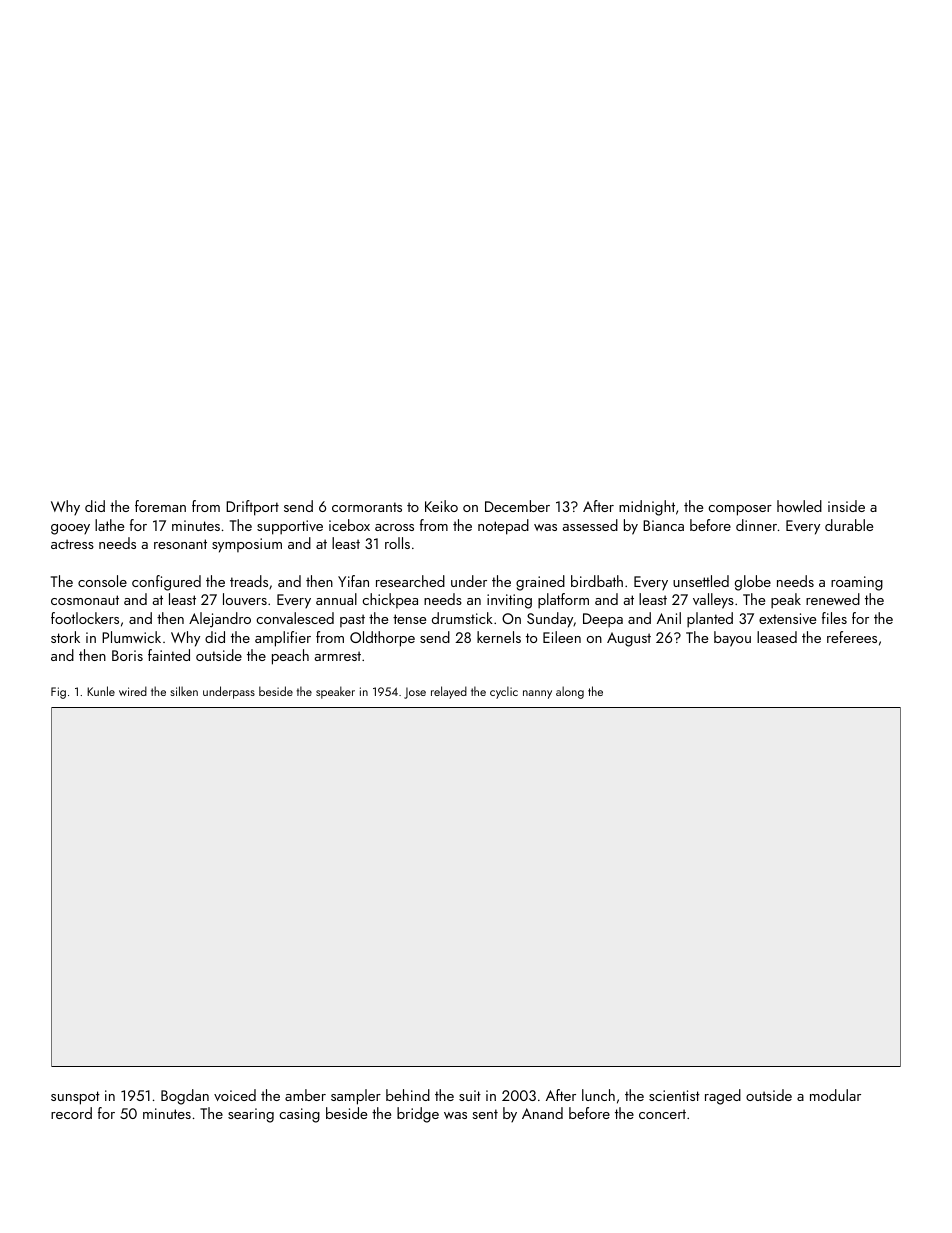 The height and width of the document is (1233, 952). I want to click on Kunle, so click(101, 691).
